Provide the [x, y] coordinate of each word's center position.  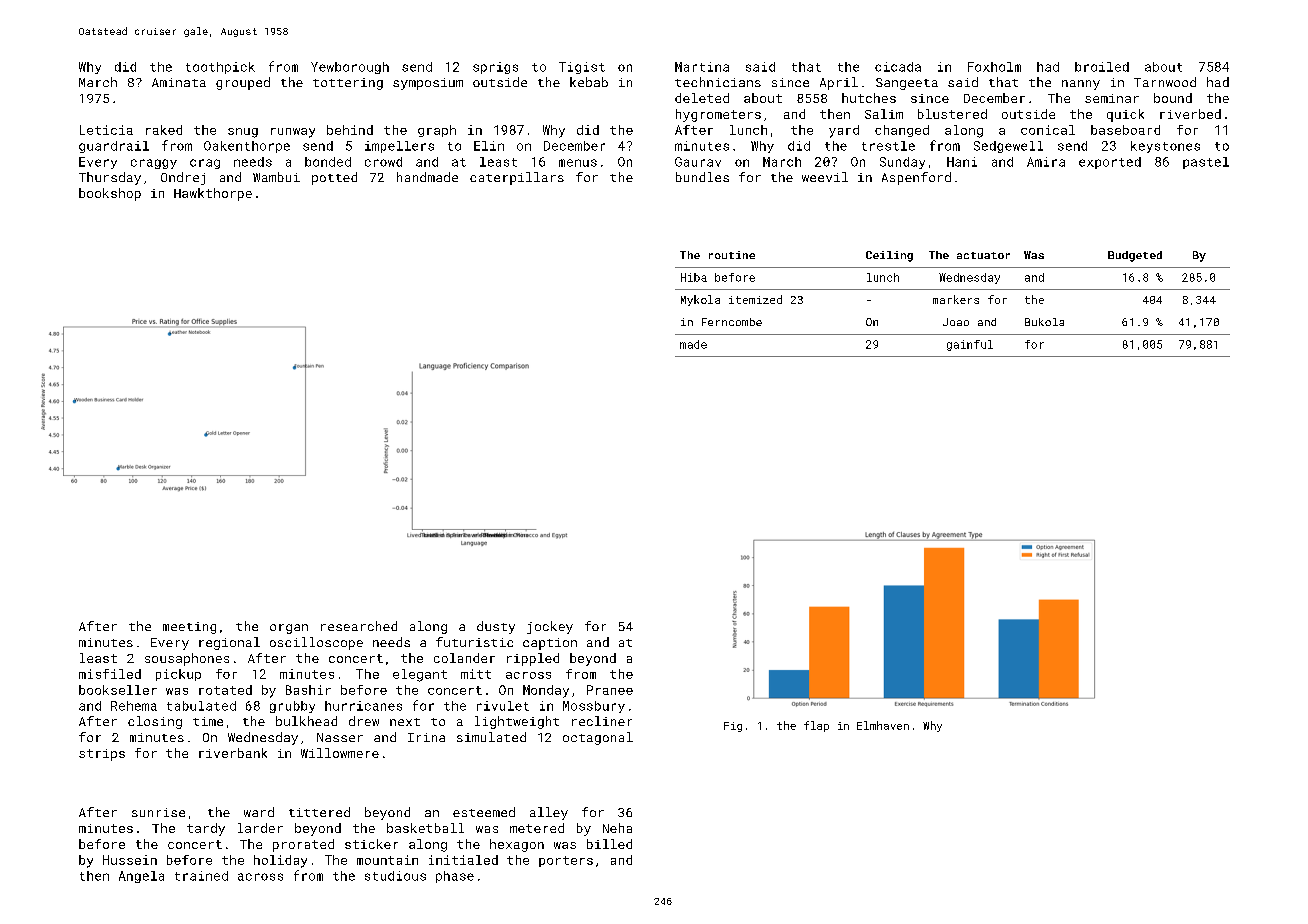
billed [609, 844]
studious [395, 876]
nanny [1081, 85]
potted [334, 178]
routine [732, 255]
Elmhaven [883, 725]
